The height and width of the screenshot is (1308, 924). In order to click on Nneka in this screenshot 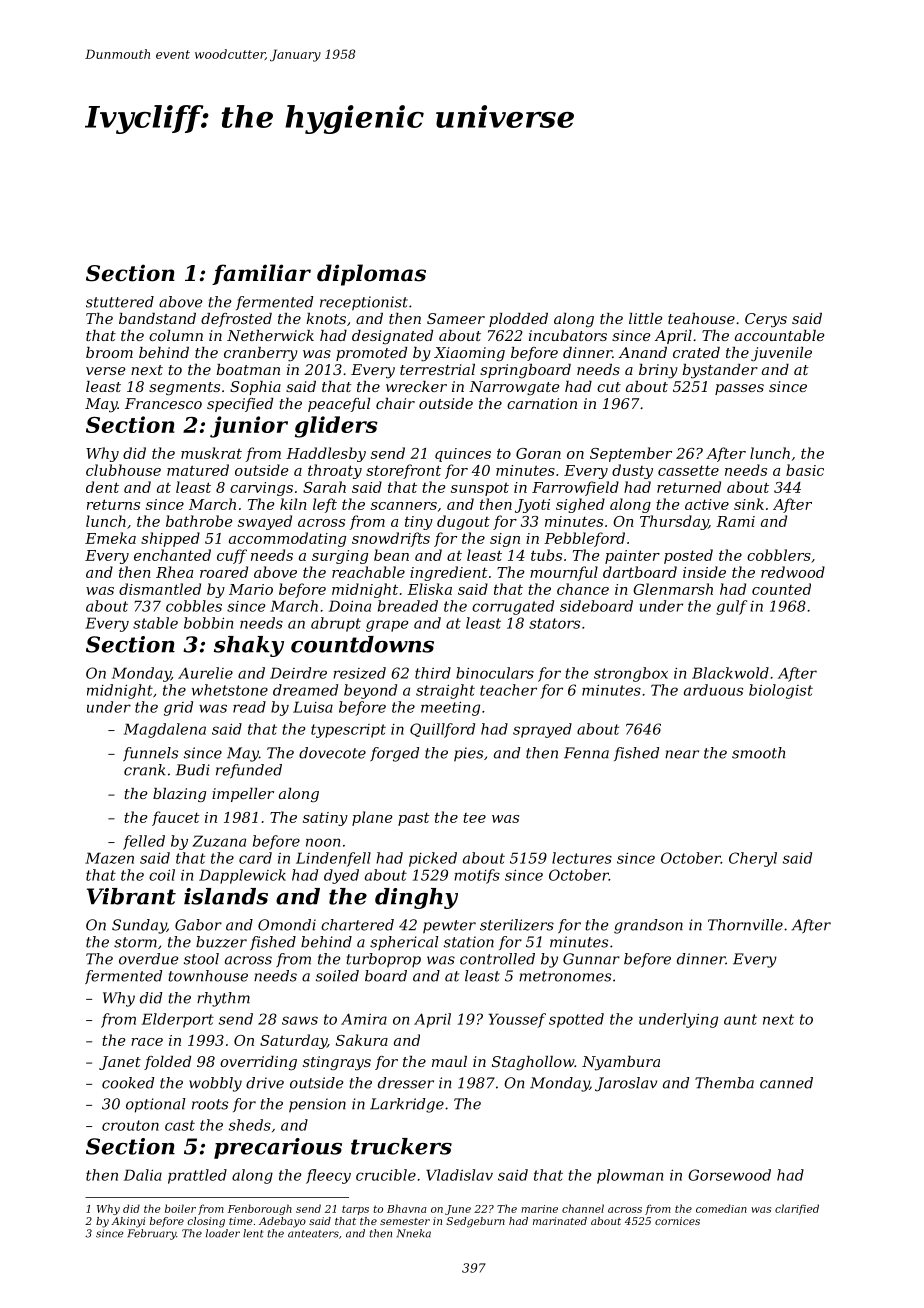, I will do `click(414, 1233)`.
